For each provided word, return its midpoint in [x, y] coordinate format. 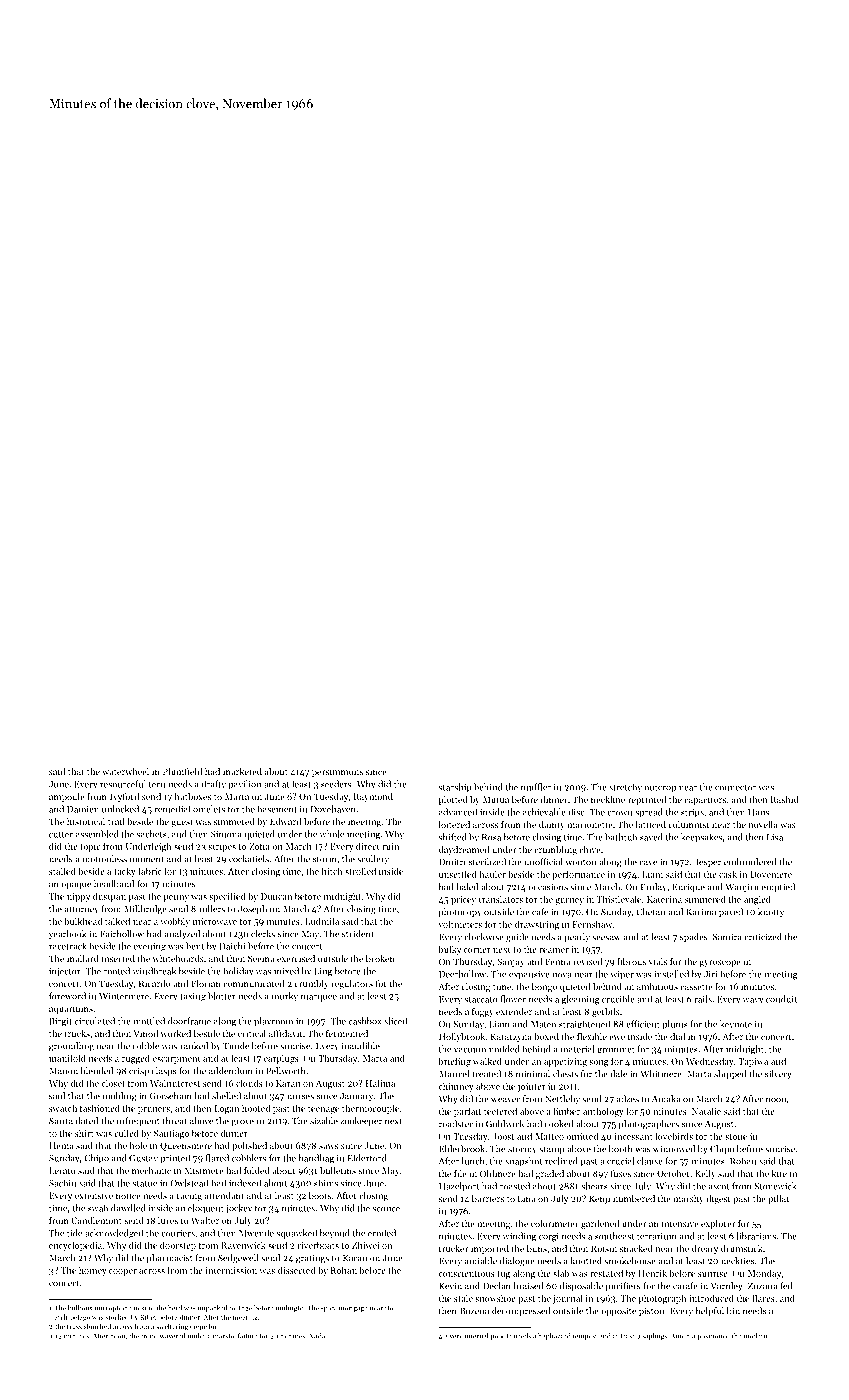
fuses [621, 1173]
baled [467, 887]
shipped [730, 1074]
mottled [149, 1021]
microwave [215, 921]
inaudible [361, 1046]
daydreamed [464, 850]
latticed [651, 824]
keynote [736, 1025]
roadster [456, 1124]
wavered [172, 1336]
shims [326, 1183]
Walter [205, 1220]
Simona [226, 834]
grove [242, 1123]
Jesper [707, 862]
